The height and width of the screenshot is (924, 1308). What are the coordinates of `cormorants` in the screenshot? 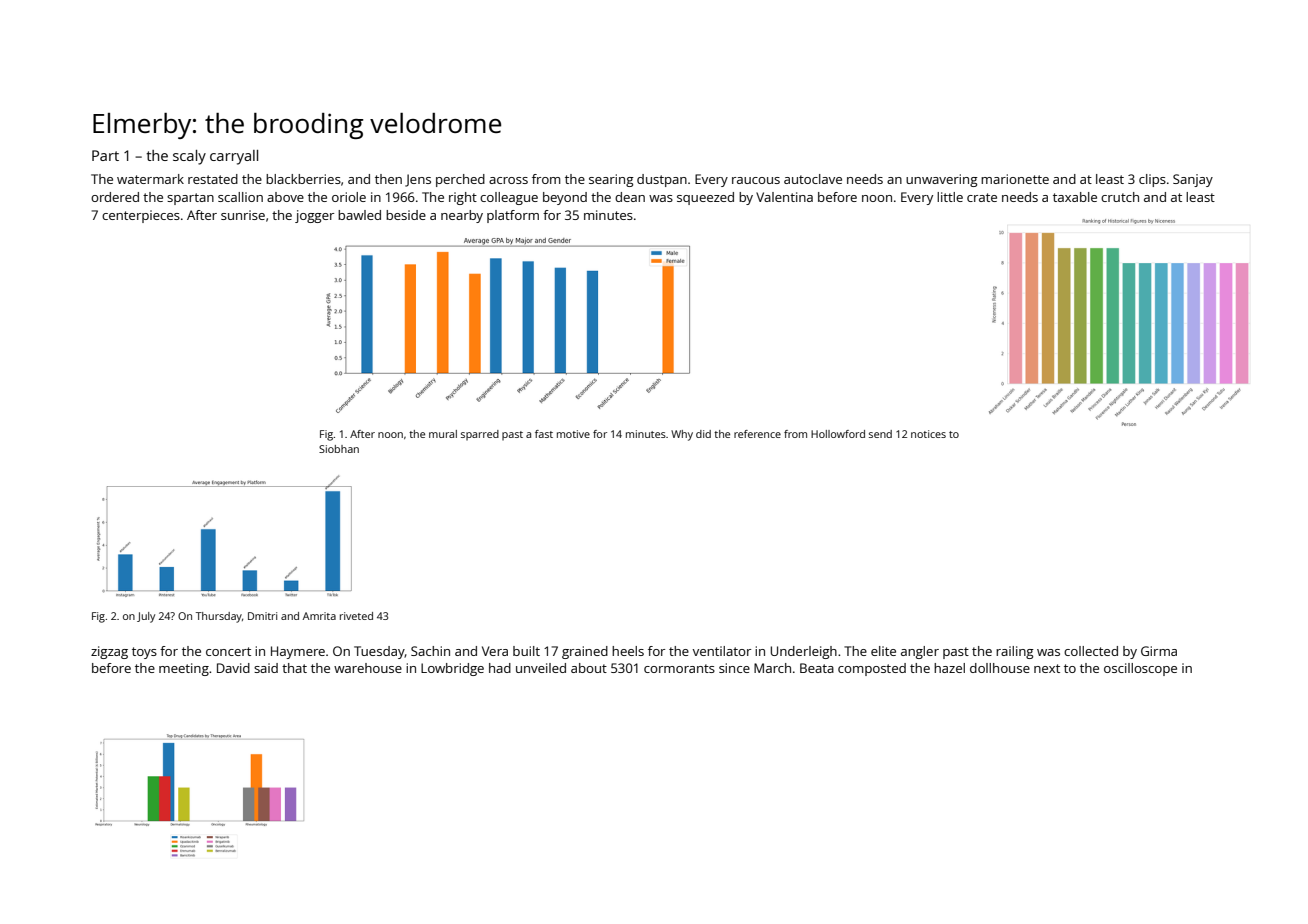 It's located at (679, 668).
